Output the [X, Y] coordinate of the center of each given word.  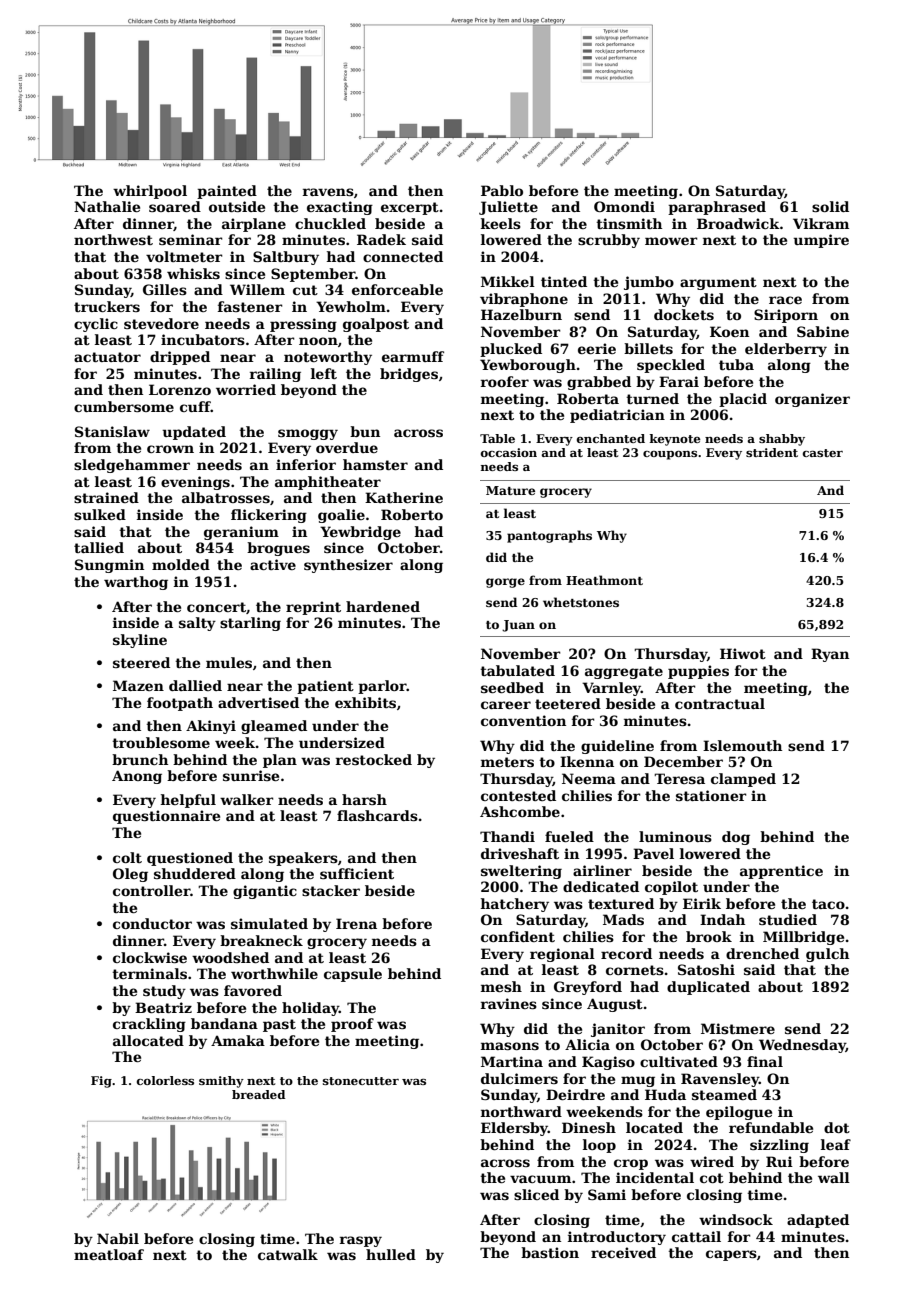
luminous [675, 836]
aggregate [624, 672]
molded [181, 564]
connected [403, 256]
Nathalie [107, 206]
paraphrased [717, 208]
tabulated [517, 670]
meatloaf [109, 1254]
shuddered [195, 873]
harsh [364, 799]
